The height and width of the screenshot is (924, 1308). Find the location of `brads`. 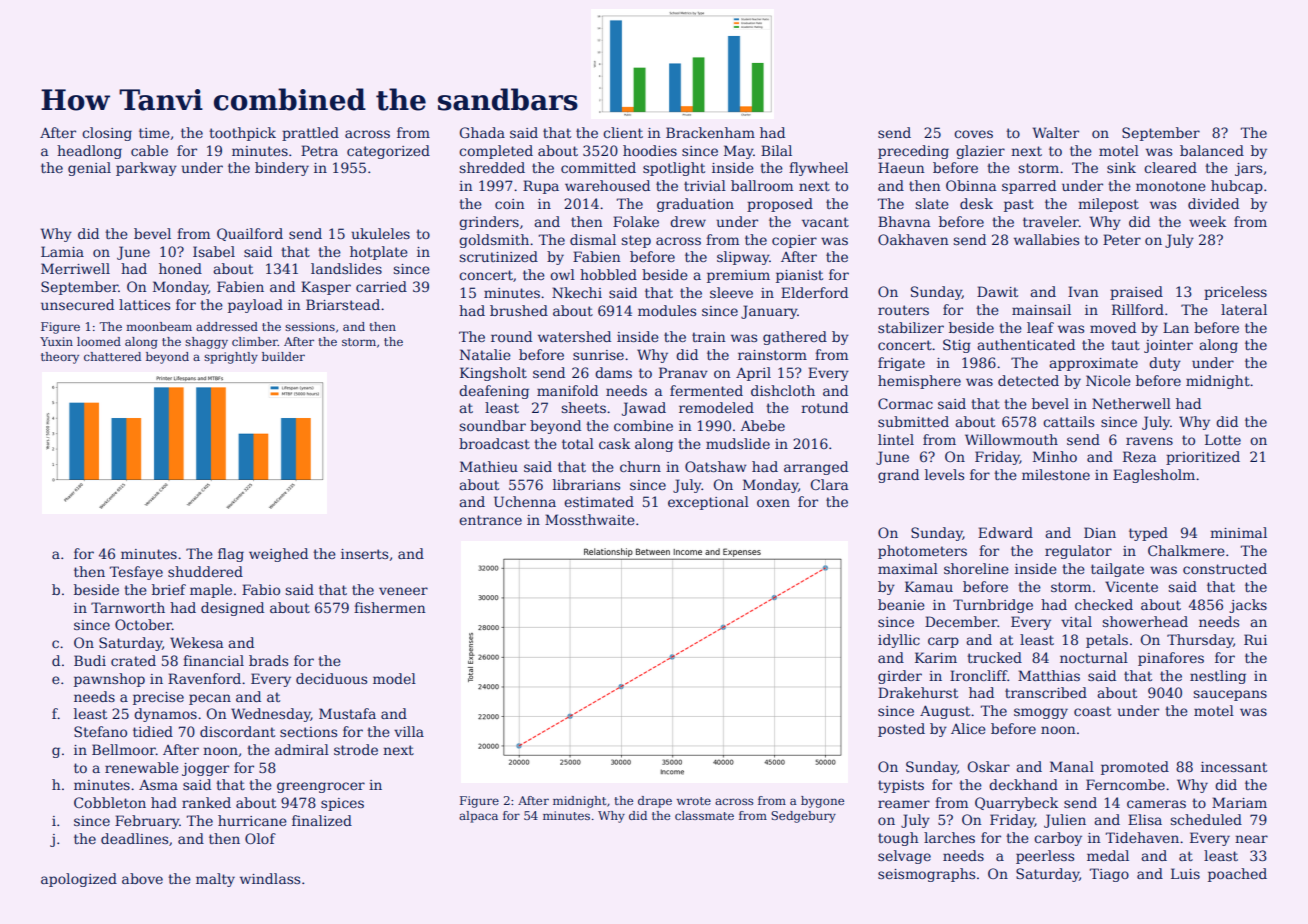

brads is located at coordinates (268, 660).
